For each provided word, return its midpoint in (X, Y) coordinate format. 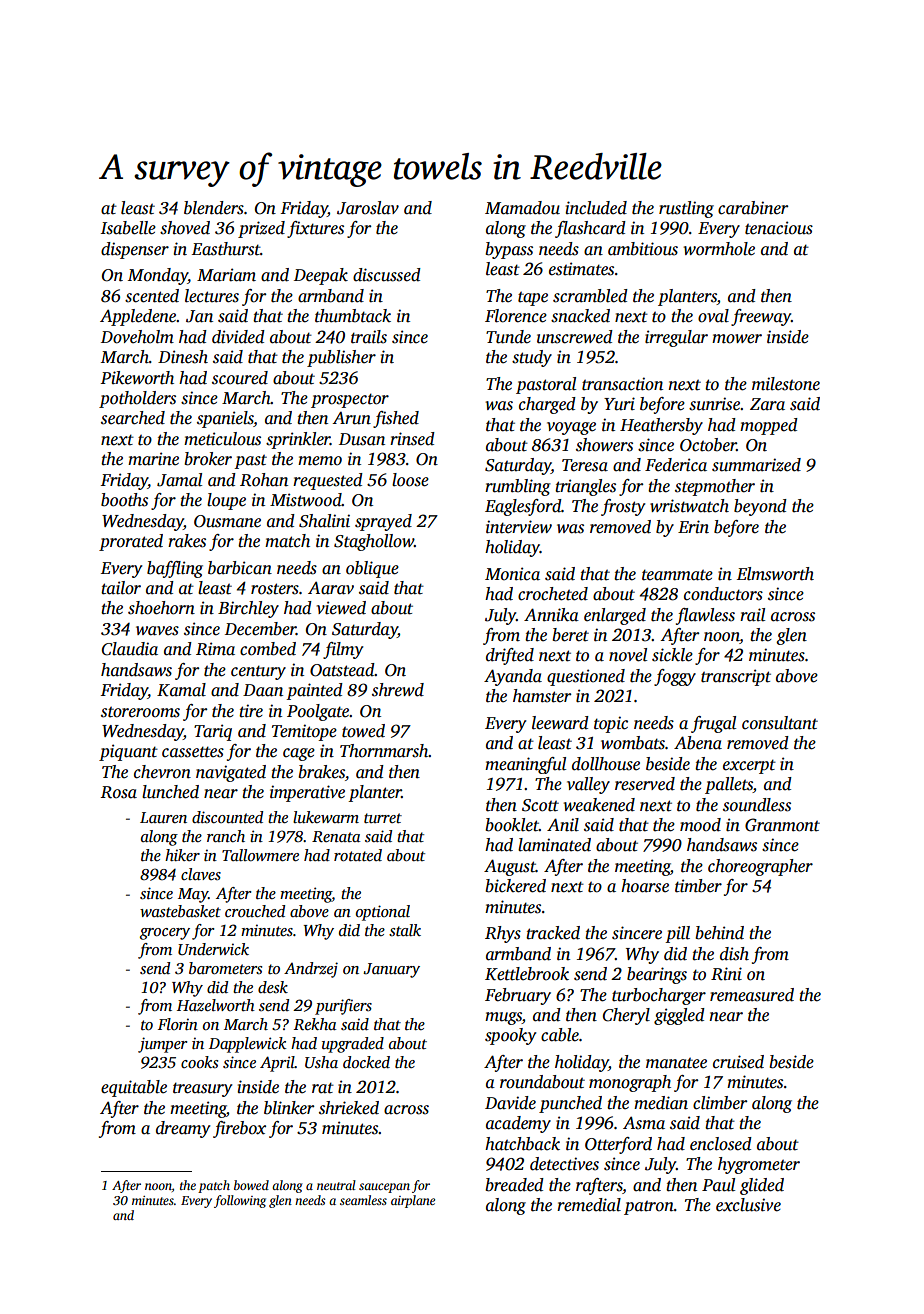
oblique (372, 569)
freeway (761, 317)
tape (533, 299)
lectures (212, 296)
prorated (131, 542)
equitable (134, 1088)
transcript (736, 677)
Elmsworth (775, 574)
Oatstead (342, 670)
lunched (170, 792)
